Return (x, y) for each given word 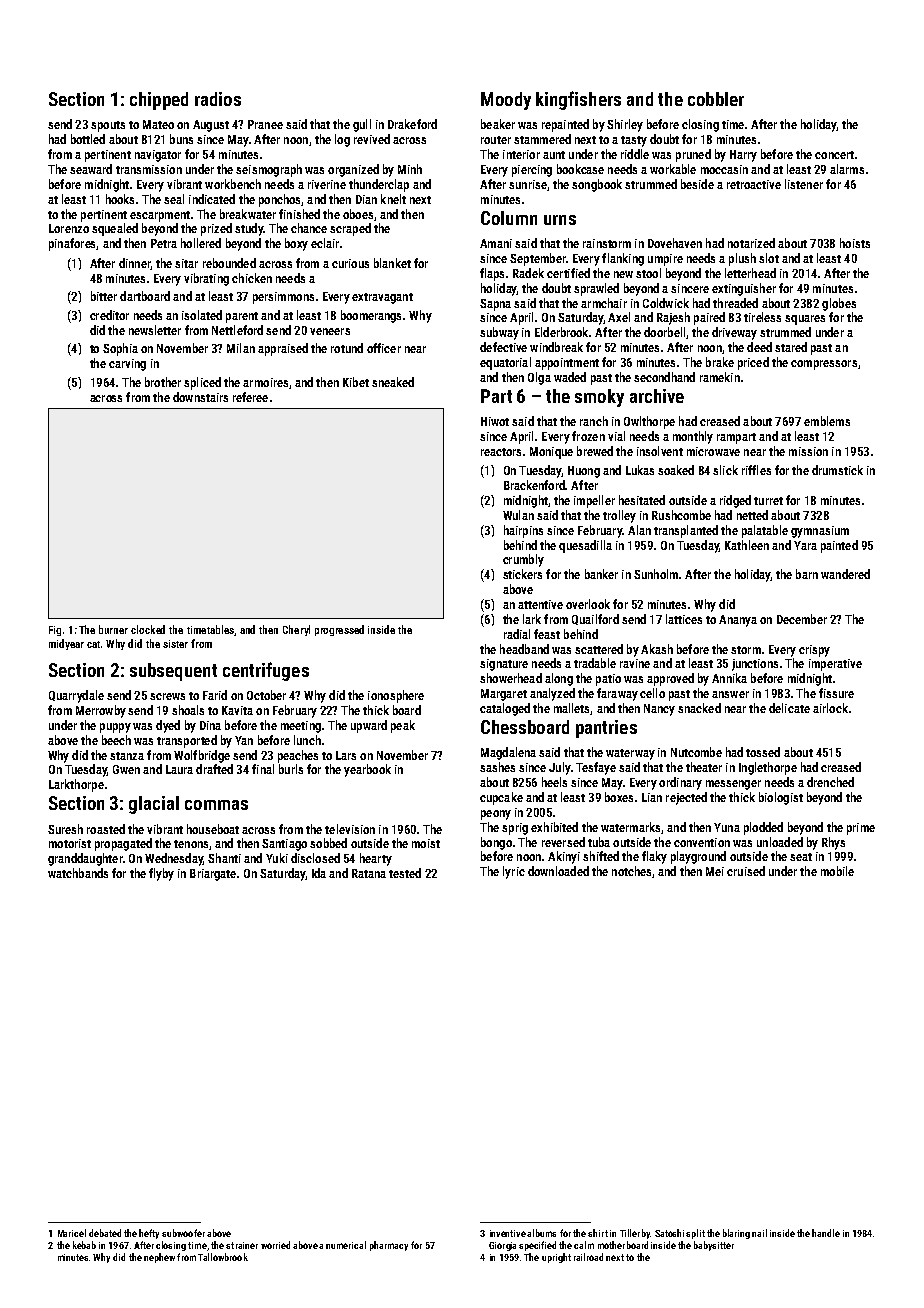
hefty (149, 1234)
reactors (501, 452)
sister (175, 644)
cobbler (716, 99)
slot (769, 258)
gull (362, 125)
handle (826, 1233)
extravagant (382, 298)
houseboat (213, 829)
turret (768, 501)
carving (127, 365)
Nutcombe (696, 752)
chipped (159, 101)
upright (556, 1258)
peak (403, 726)
